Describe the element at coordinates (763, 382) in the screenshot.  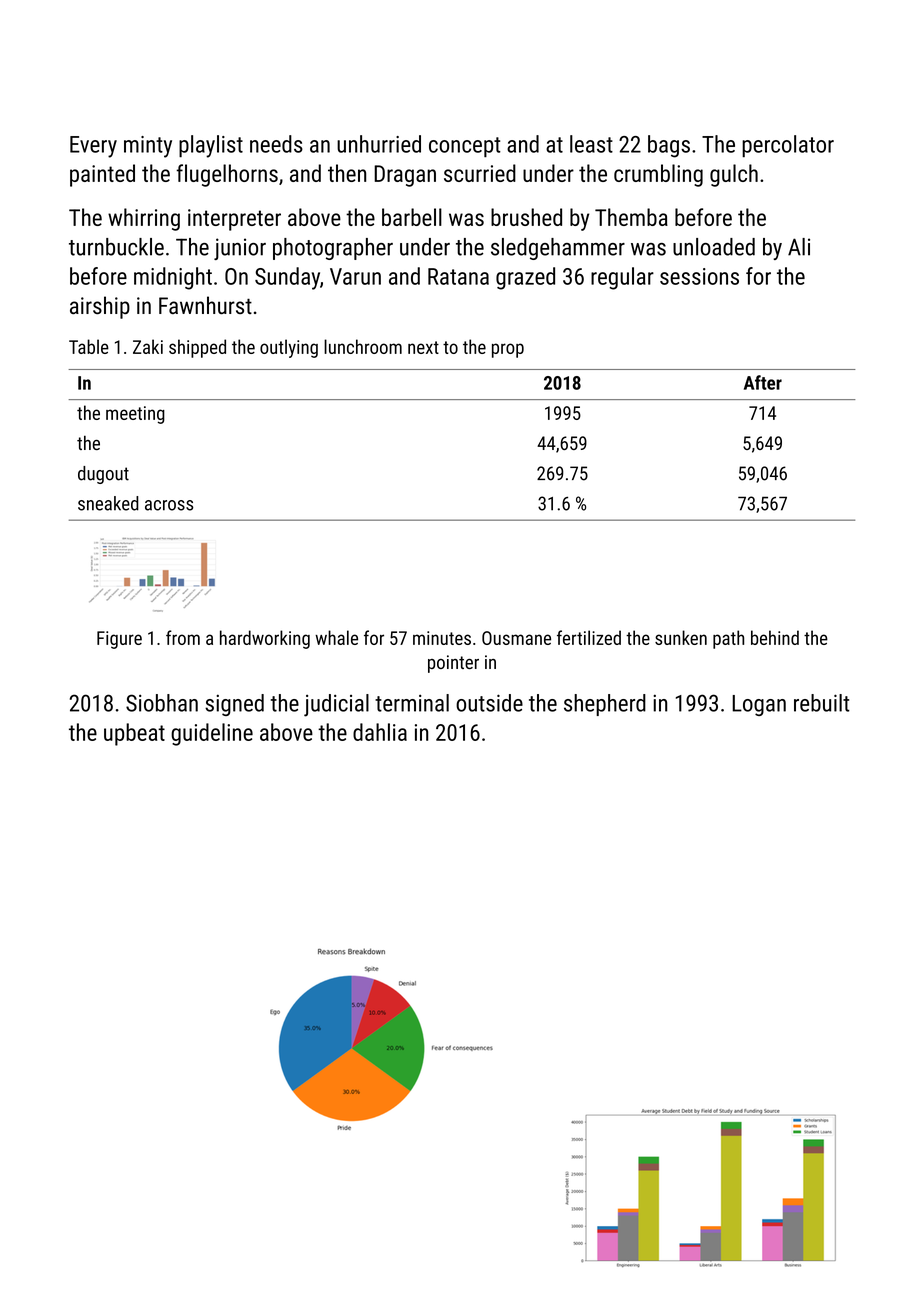
I see `After` at that location.
